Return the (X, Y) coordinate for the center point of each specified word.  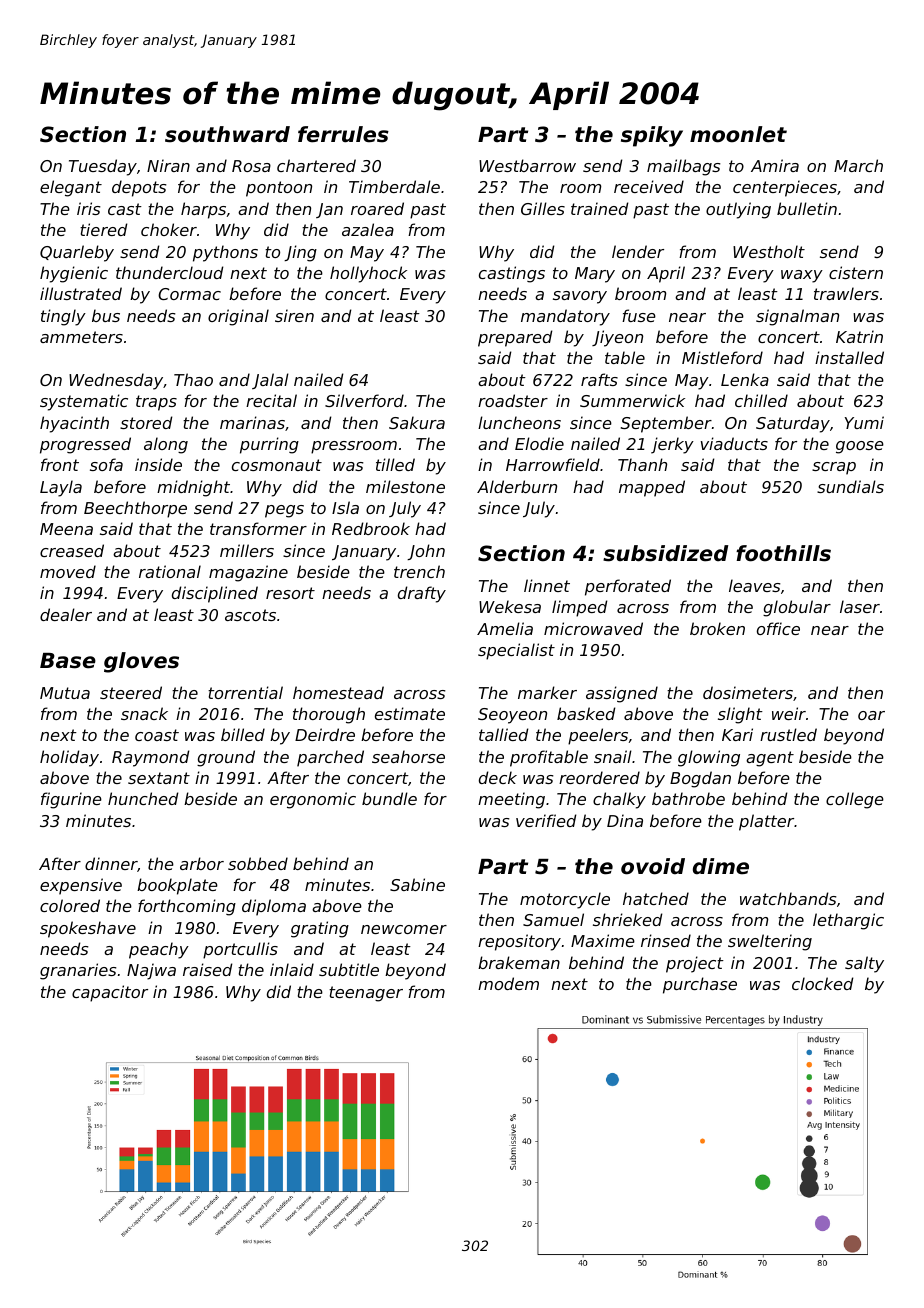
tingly (63, 317)
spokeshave (88, 929)
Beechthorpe (135, 509)
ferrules (343, 134)
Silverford (364, 400)
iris (88, 208)
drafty (422, 594)
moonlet (738, 134)
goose (860, 447)
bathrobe (688, 798)
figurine (71, 800)
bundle (389, 798)
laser (860, 606)
